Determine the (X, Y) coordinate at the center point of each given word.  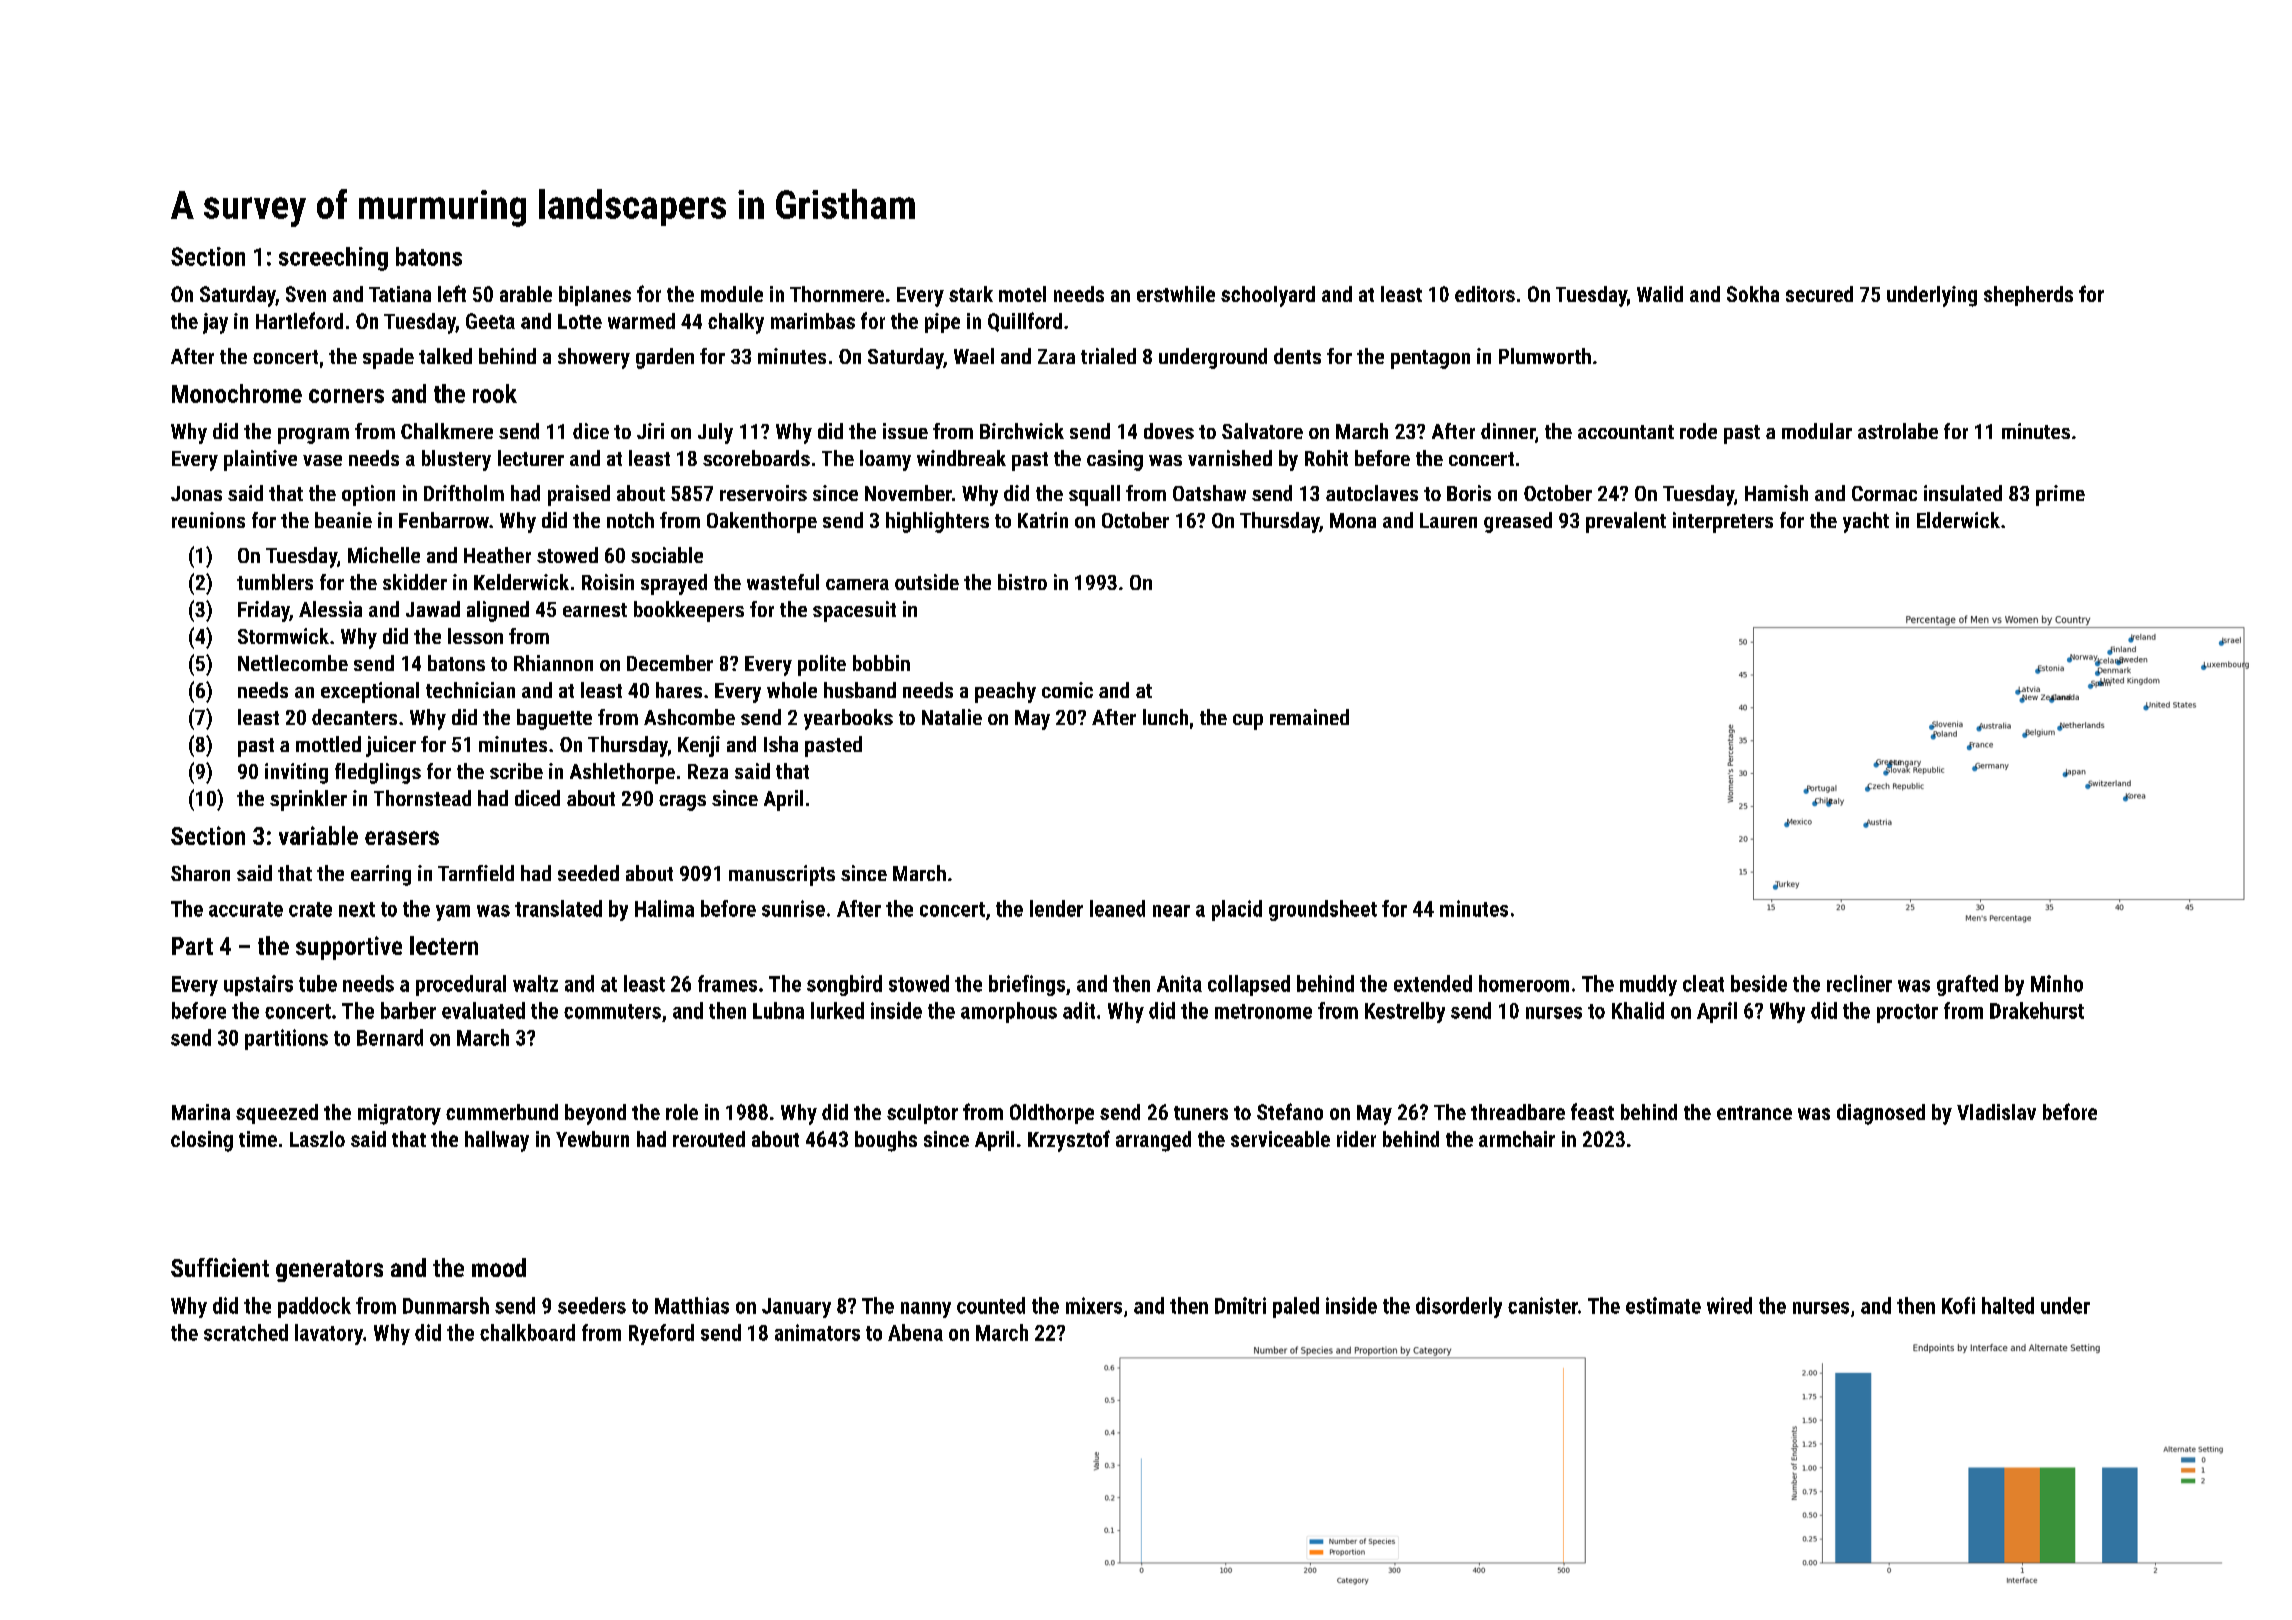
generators (329, 1271)
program (313, 436)
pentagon (1430, 359)
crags (682, 803)
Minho (2057, 983)
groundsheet (1323, 910)
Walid (1660, 294)
